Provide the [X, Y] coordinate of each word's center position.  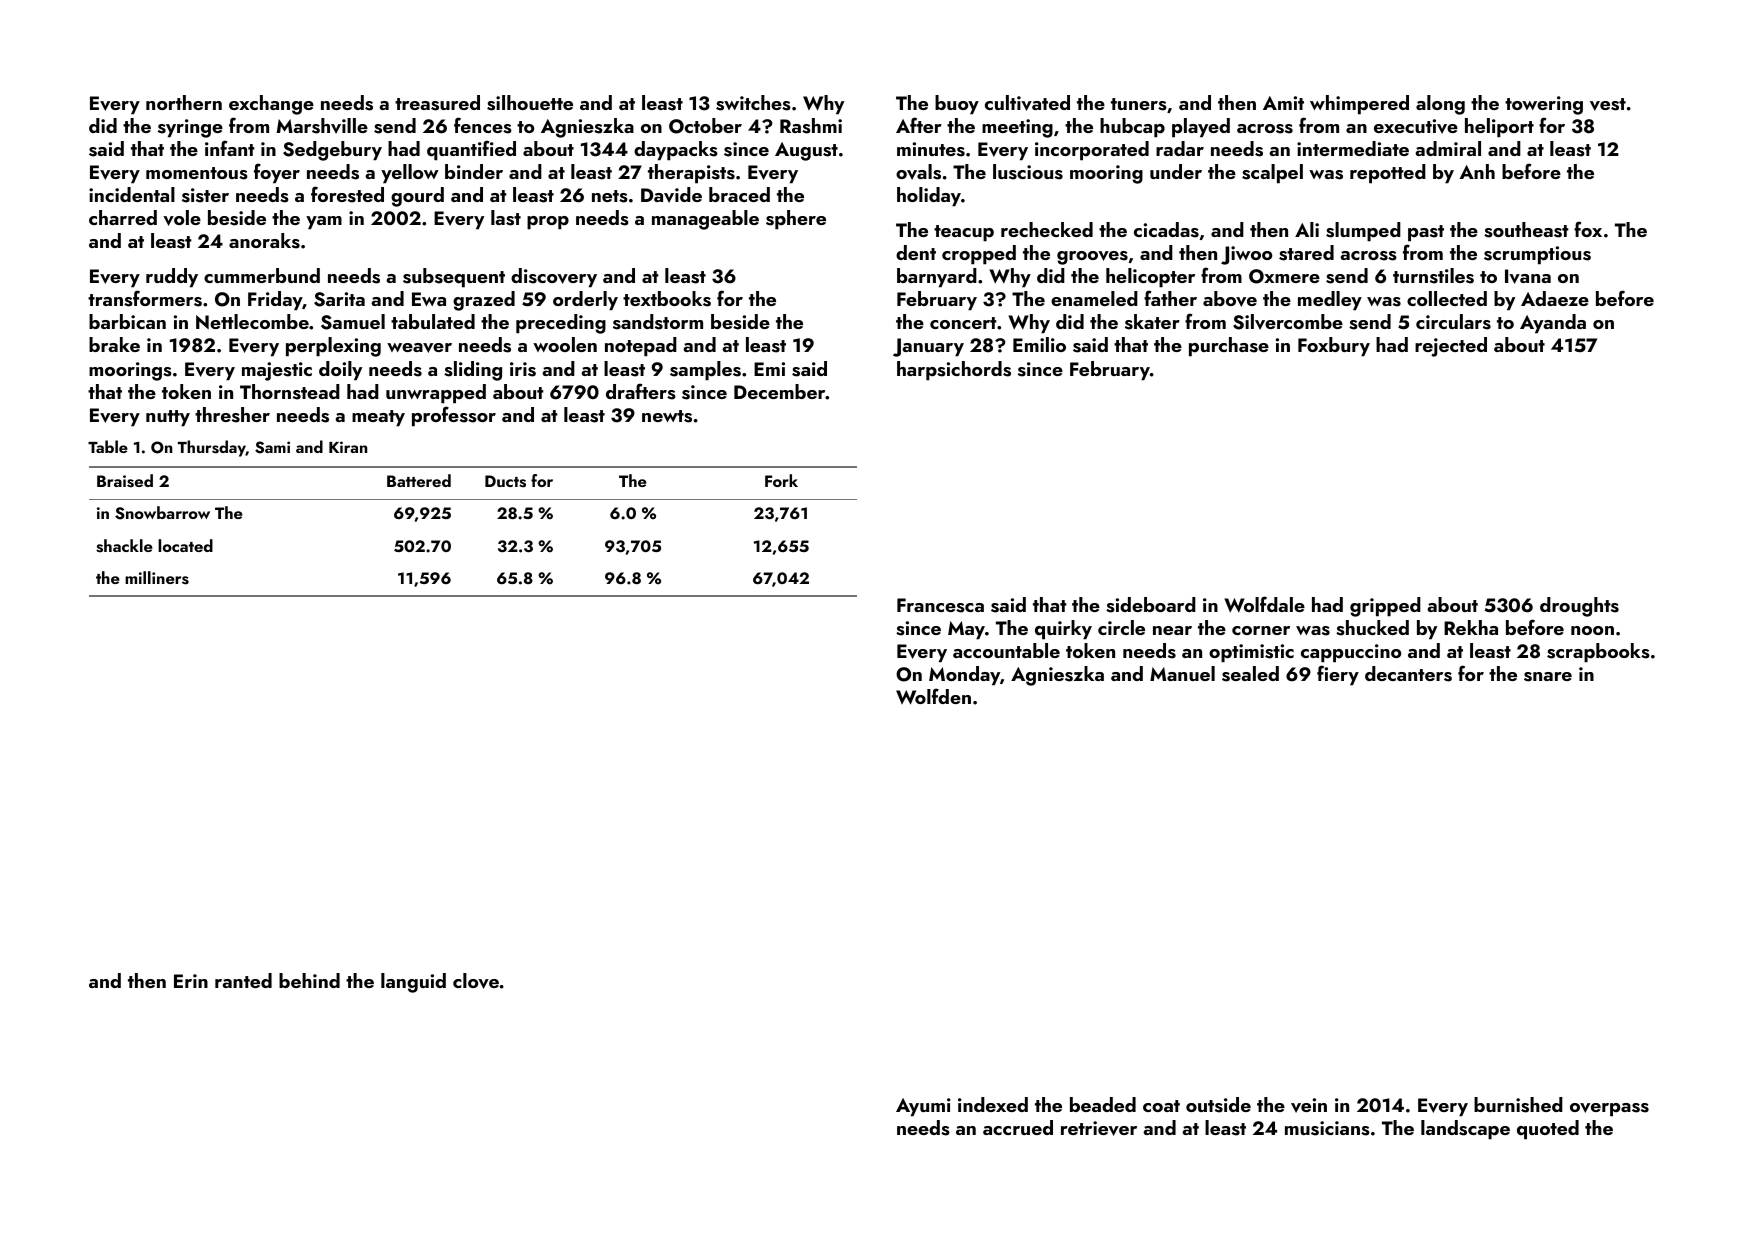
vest [1608, 104]
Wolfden [933, 696]
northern [184, 102]
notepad [641, 347]
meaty [378, 418]
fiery [1338, 675]
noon [1592, 630]
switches [753, 103]
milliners [157, 578]
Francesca [940, 605]
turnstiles [1433, 276]
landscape [1465, 1130]
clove [476, 981]
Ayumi [923, 1107]
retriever [1099, 1128]
